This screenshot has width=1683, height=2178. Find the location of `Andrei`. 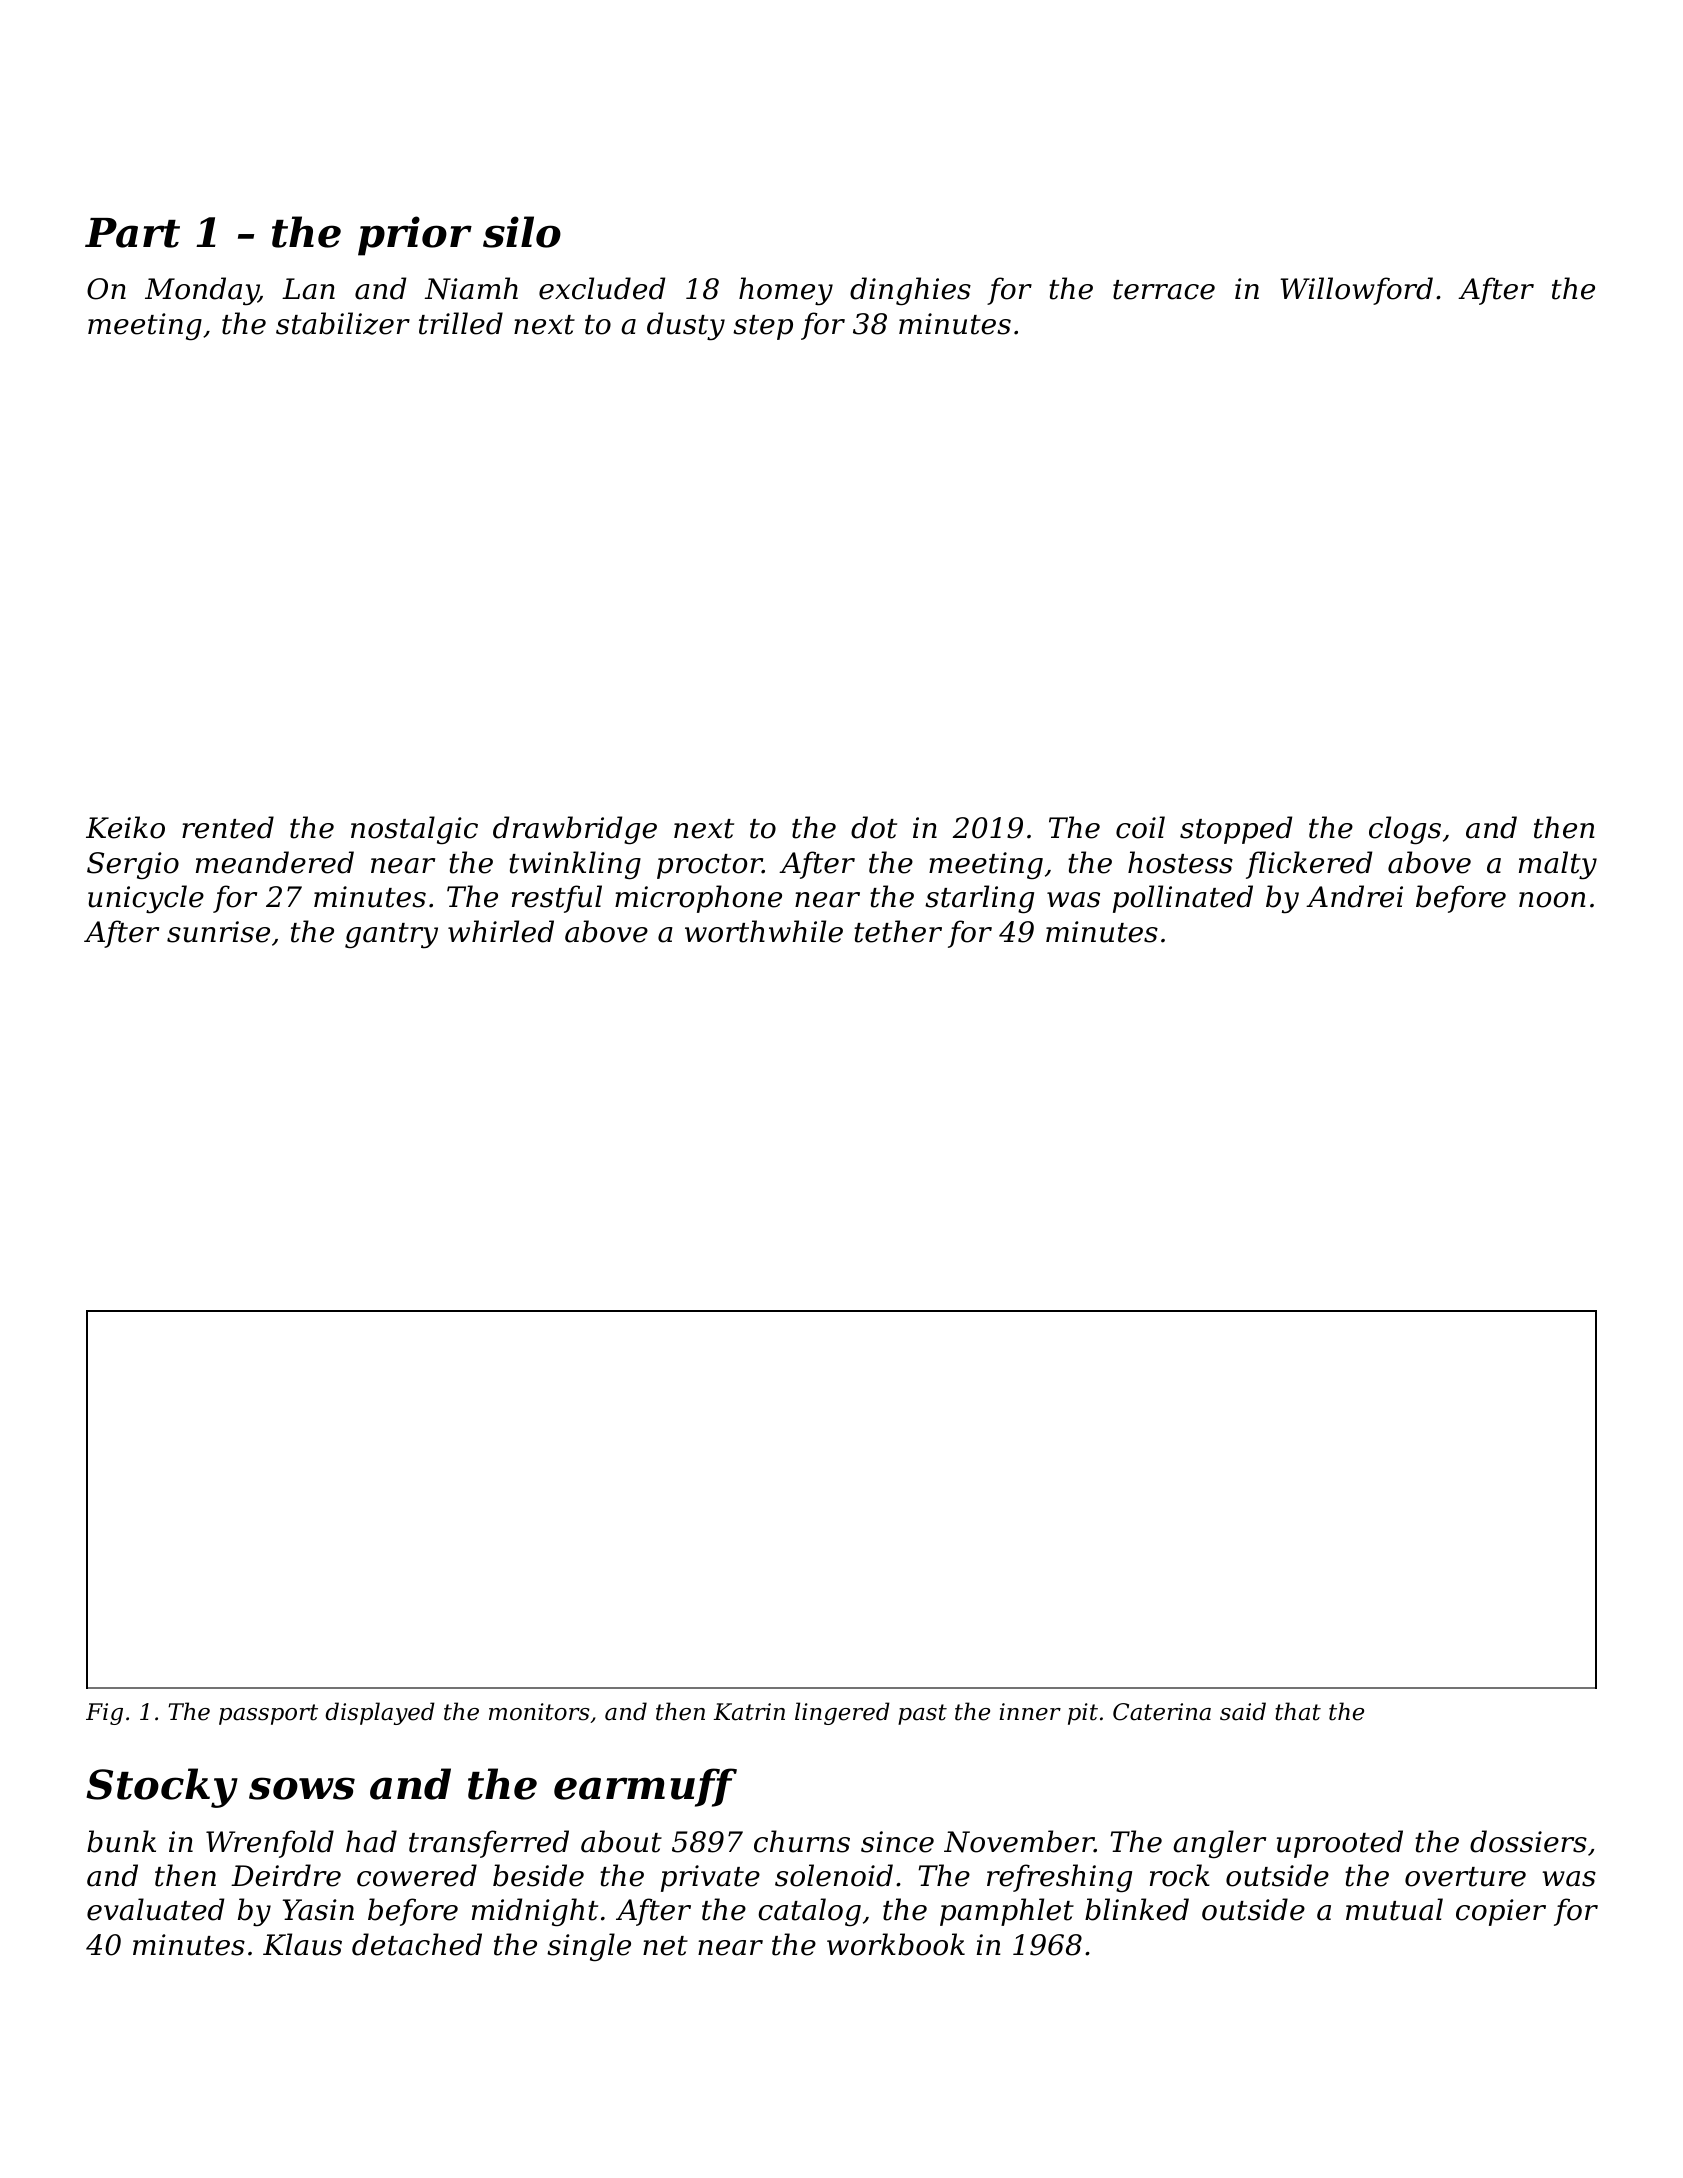

Andrei is located at coordinates (1354, 896).
